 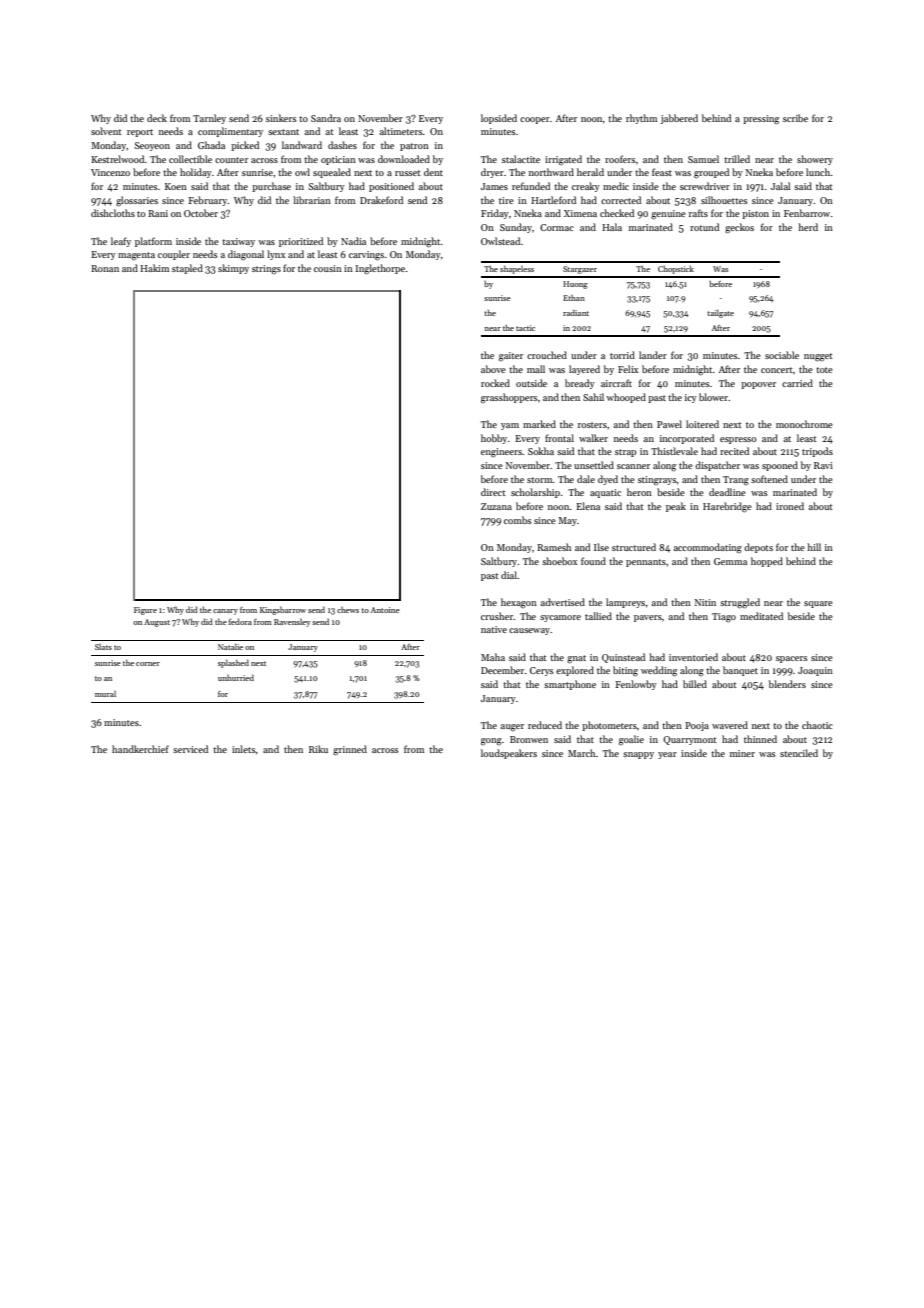 I want to click on scribe, so click(x=795, y=118).
